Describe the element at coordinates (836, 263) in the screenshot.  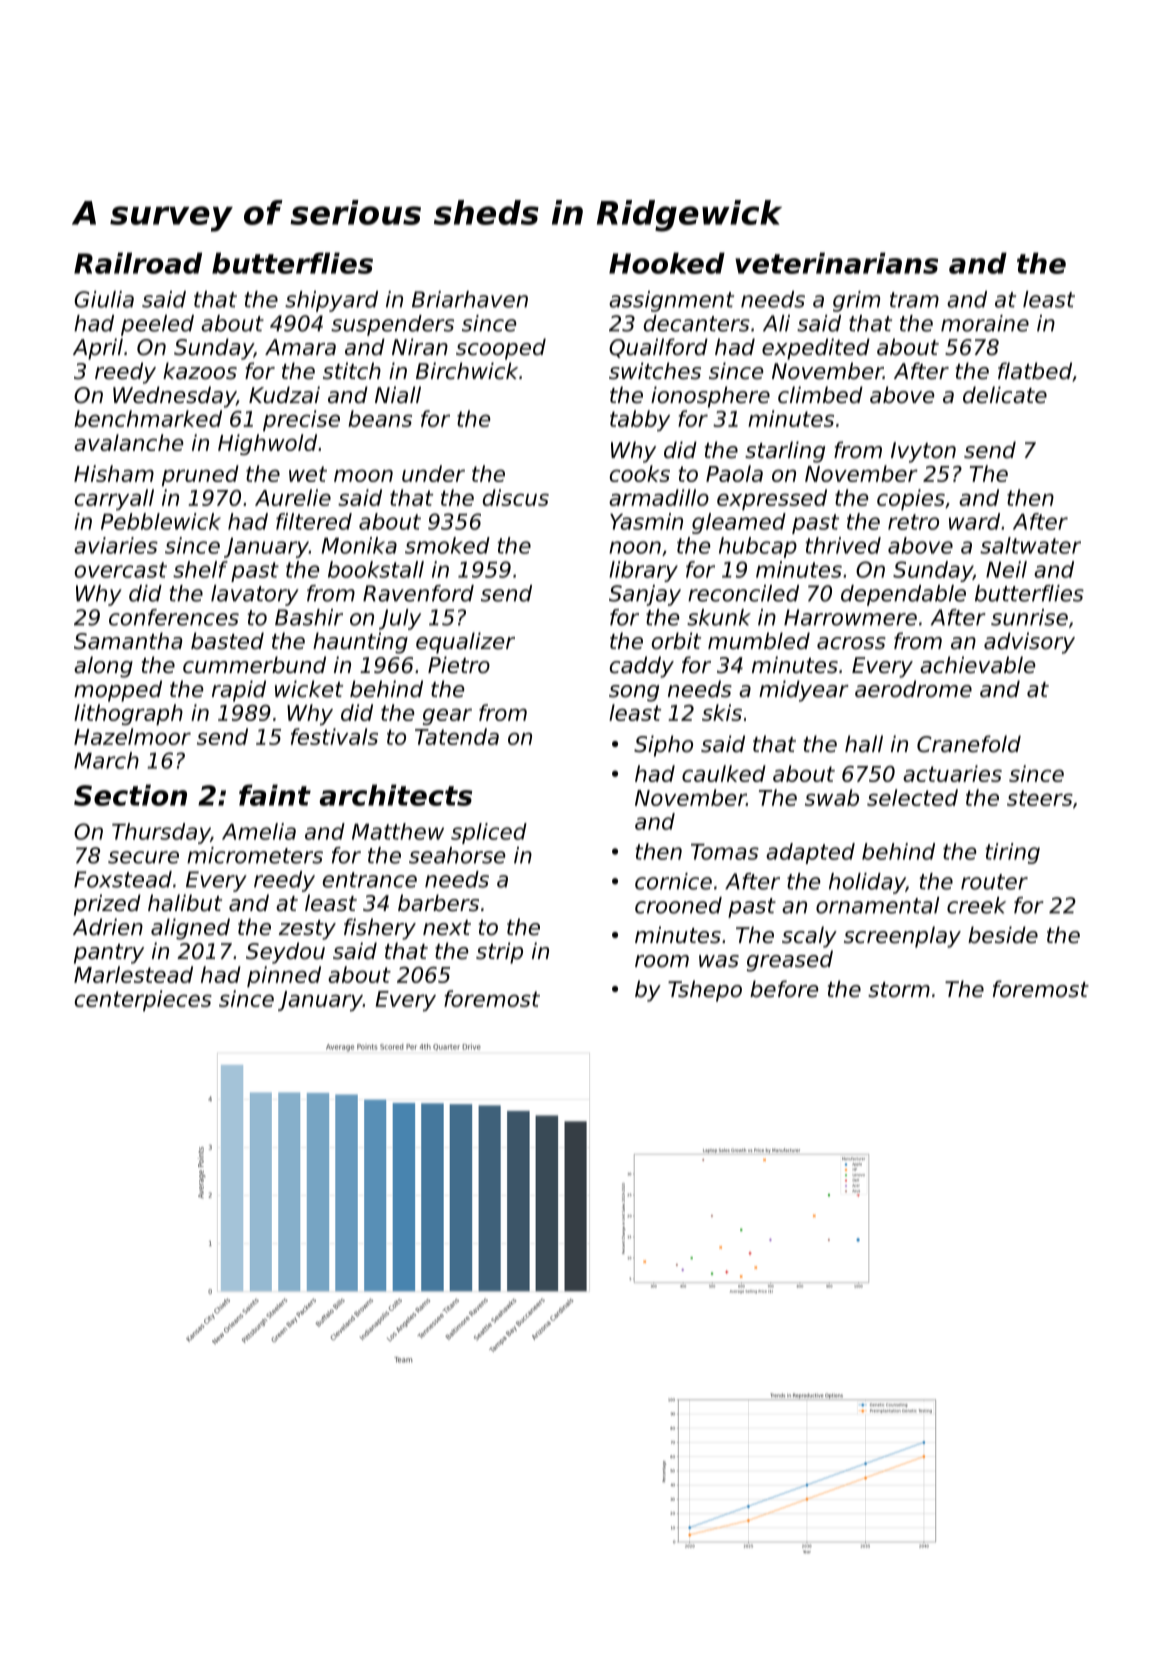
I see `veterinarians` at that location.
